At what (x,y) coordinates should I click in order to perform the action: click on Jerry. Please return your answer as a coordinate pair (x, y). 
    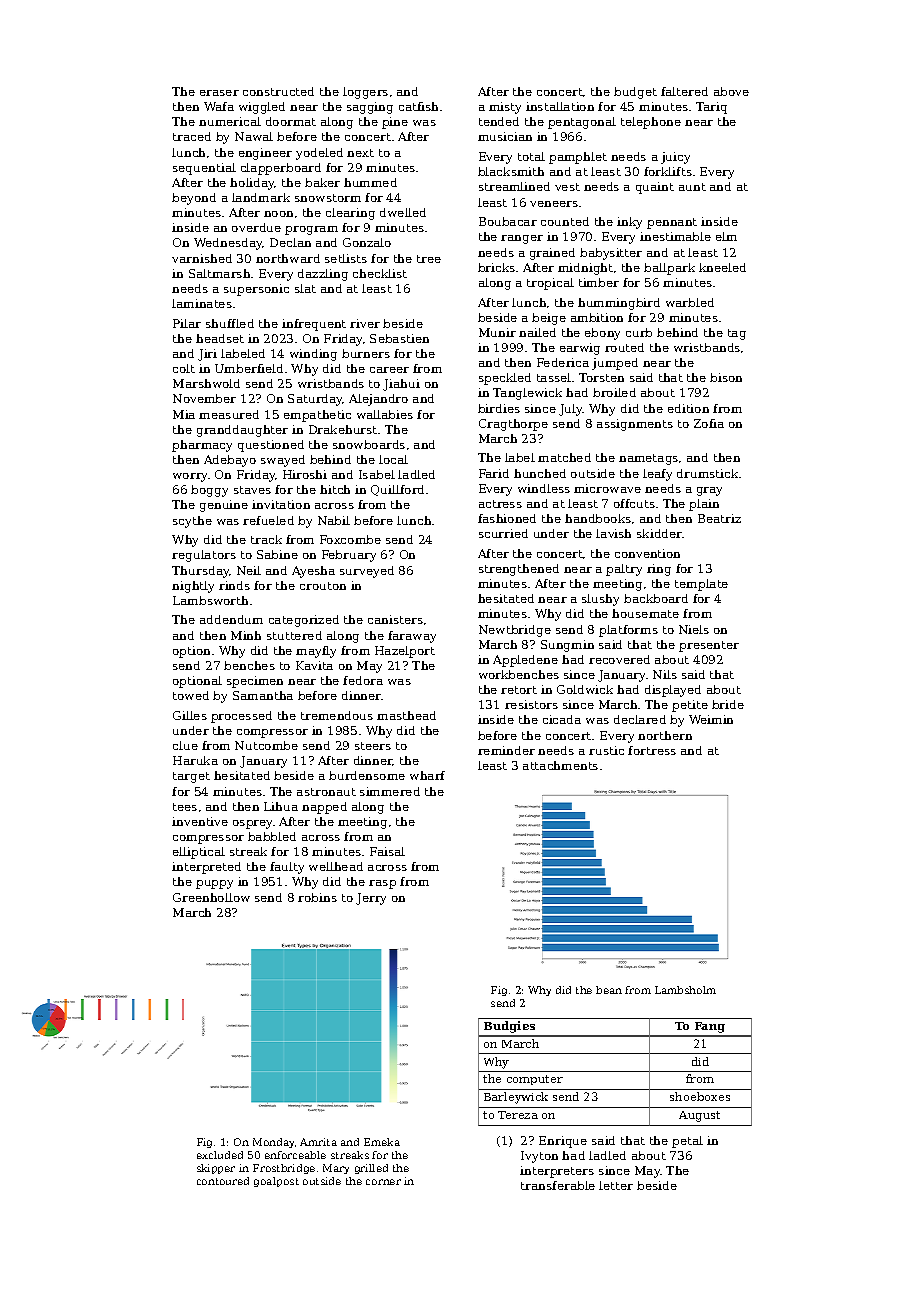
    Looking at the image, I should click on (371, 899).
